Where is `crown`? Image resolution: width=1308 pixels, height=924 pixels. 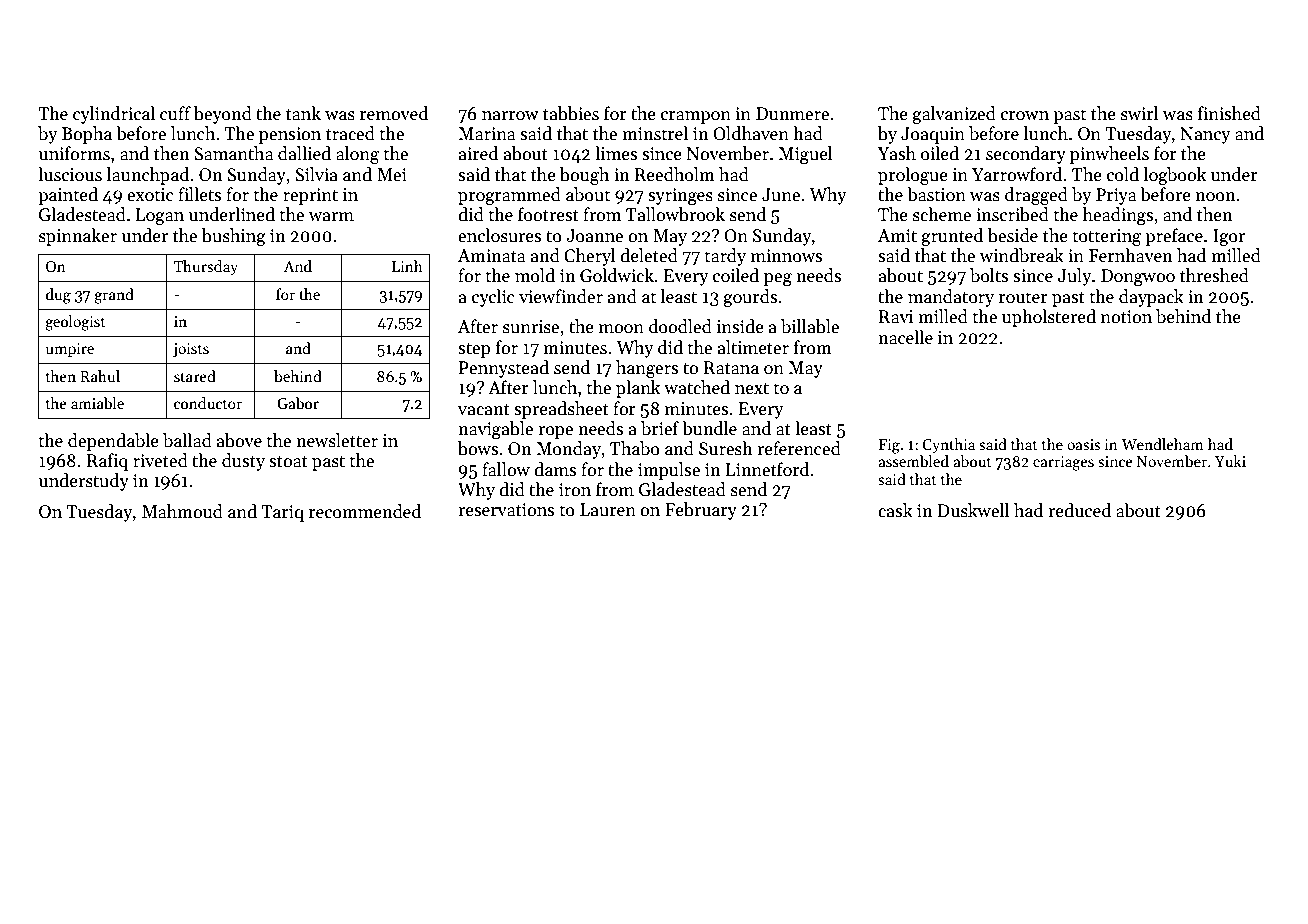
crown is located at coordinates (1025, 116).
